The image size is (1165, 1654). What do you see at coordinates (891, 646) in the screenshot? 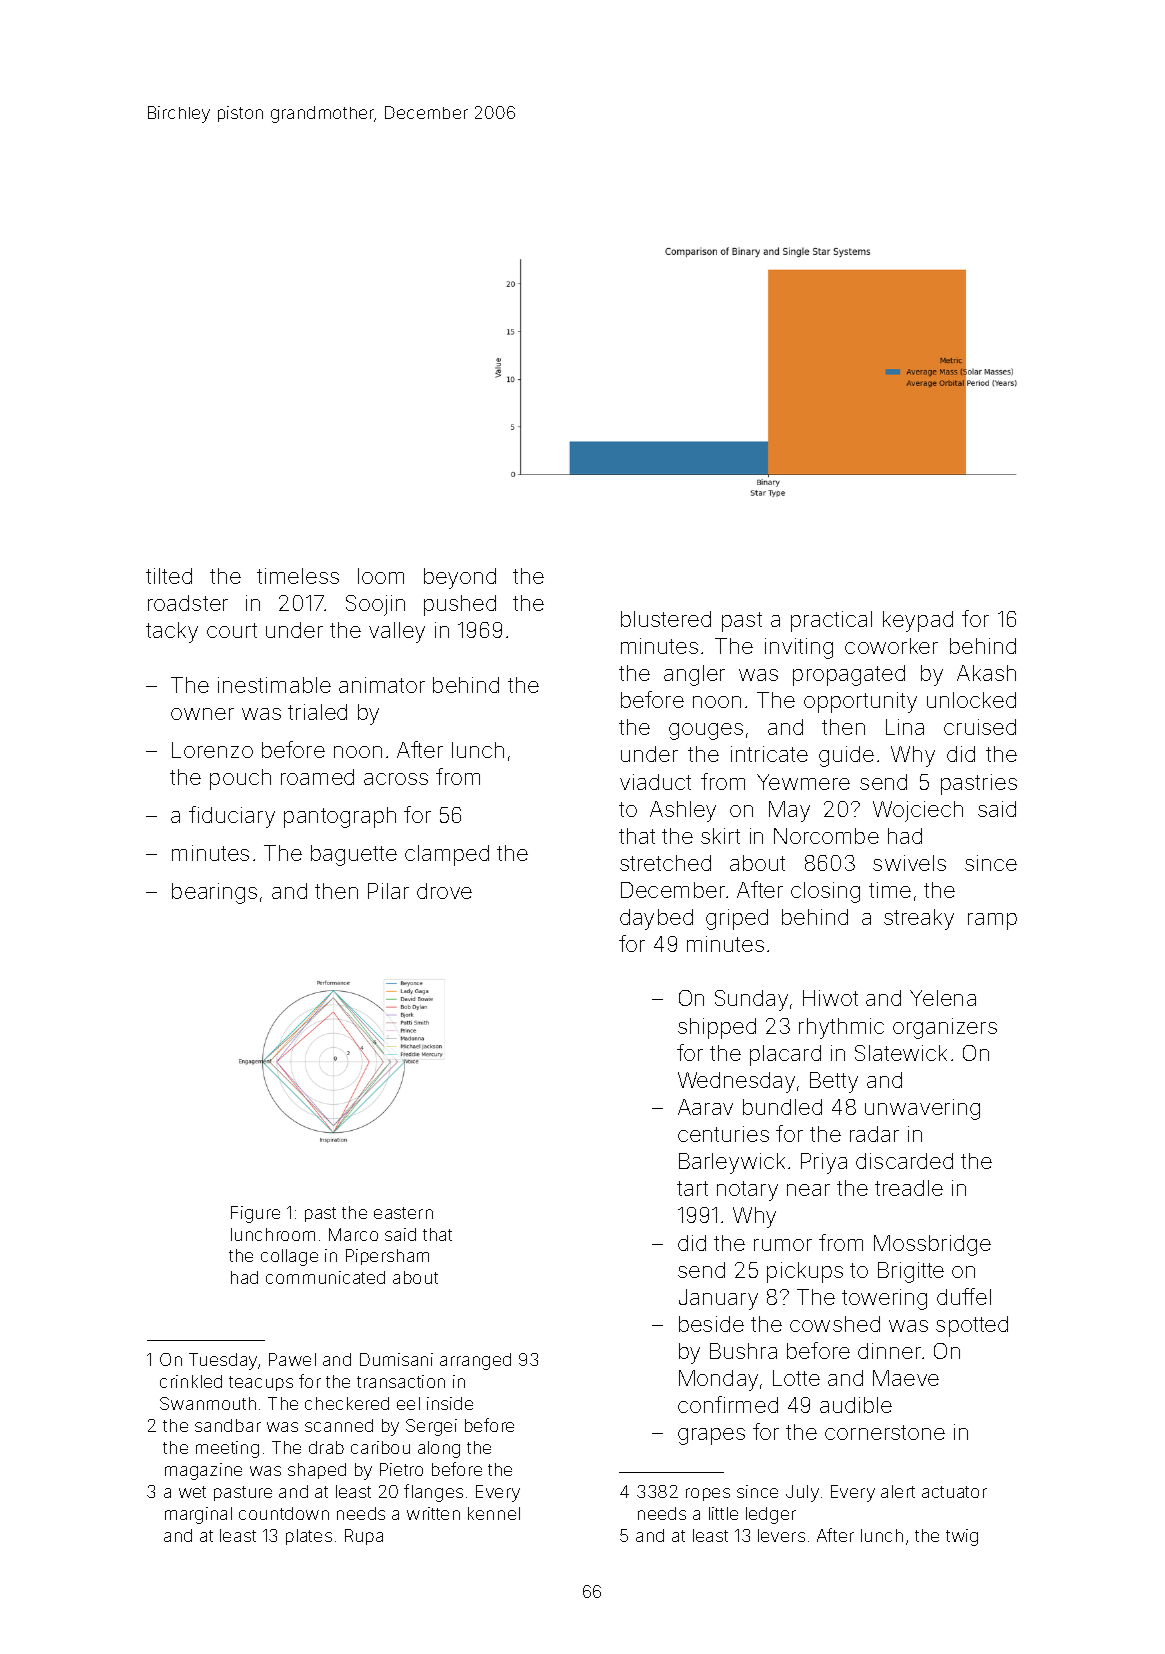
I see `coworker` at bounding box center [891, 646].
